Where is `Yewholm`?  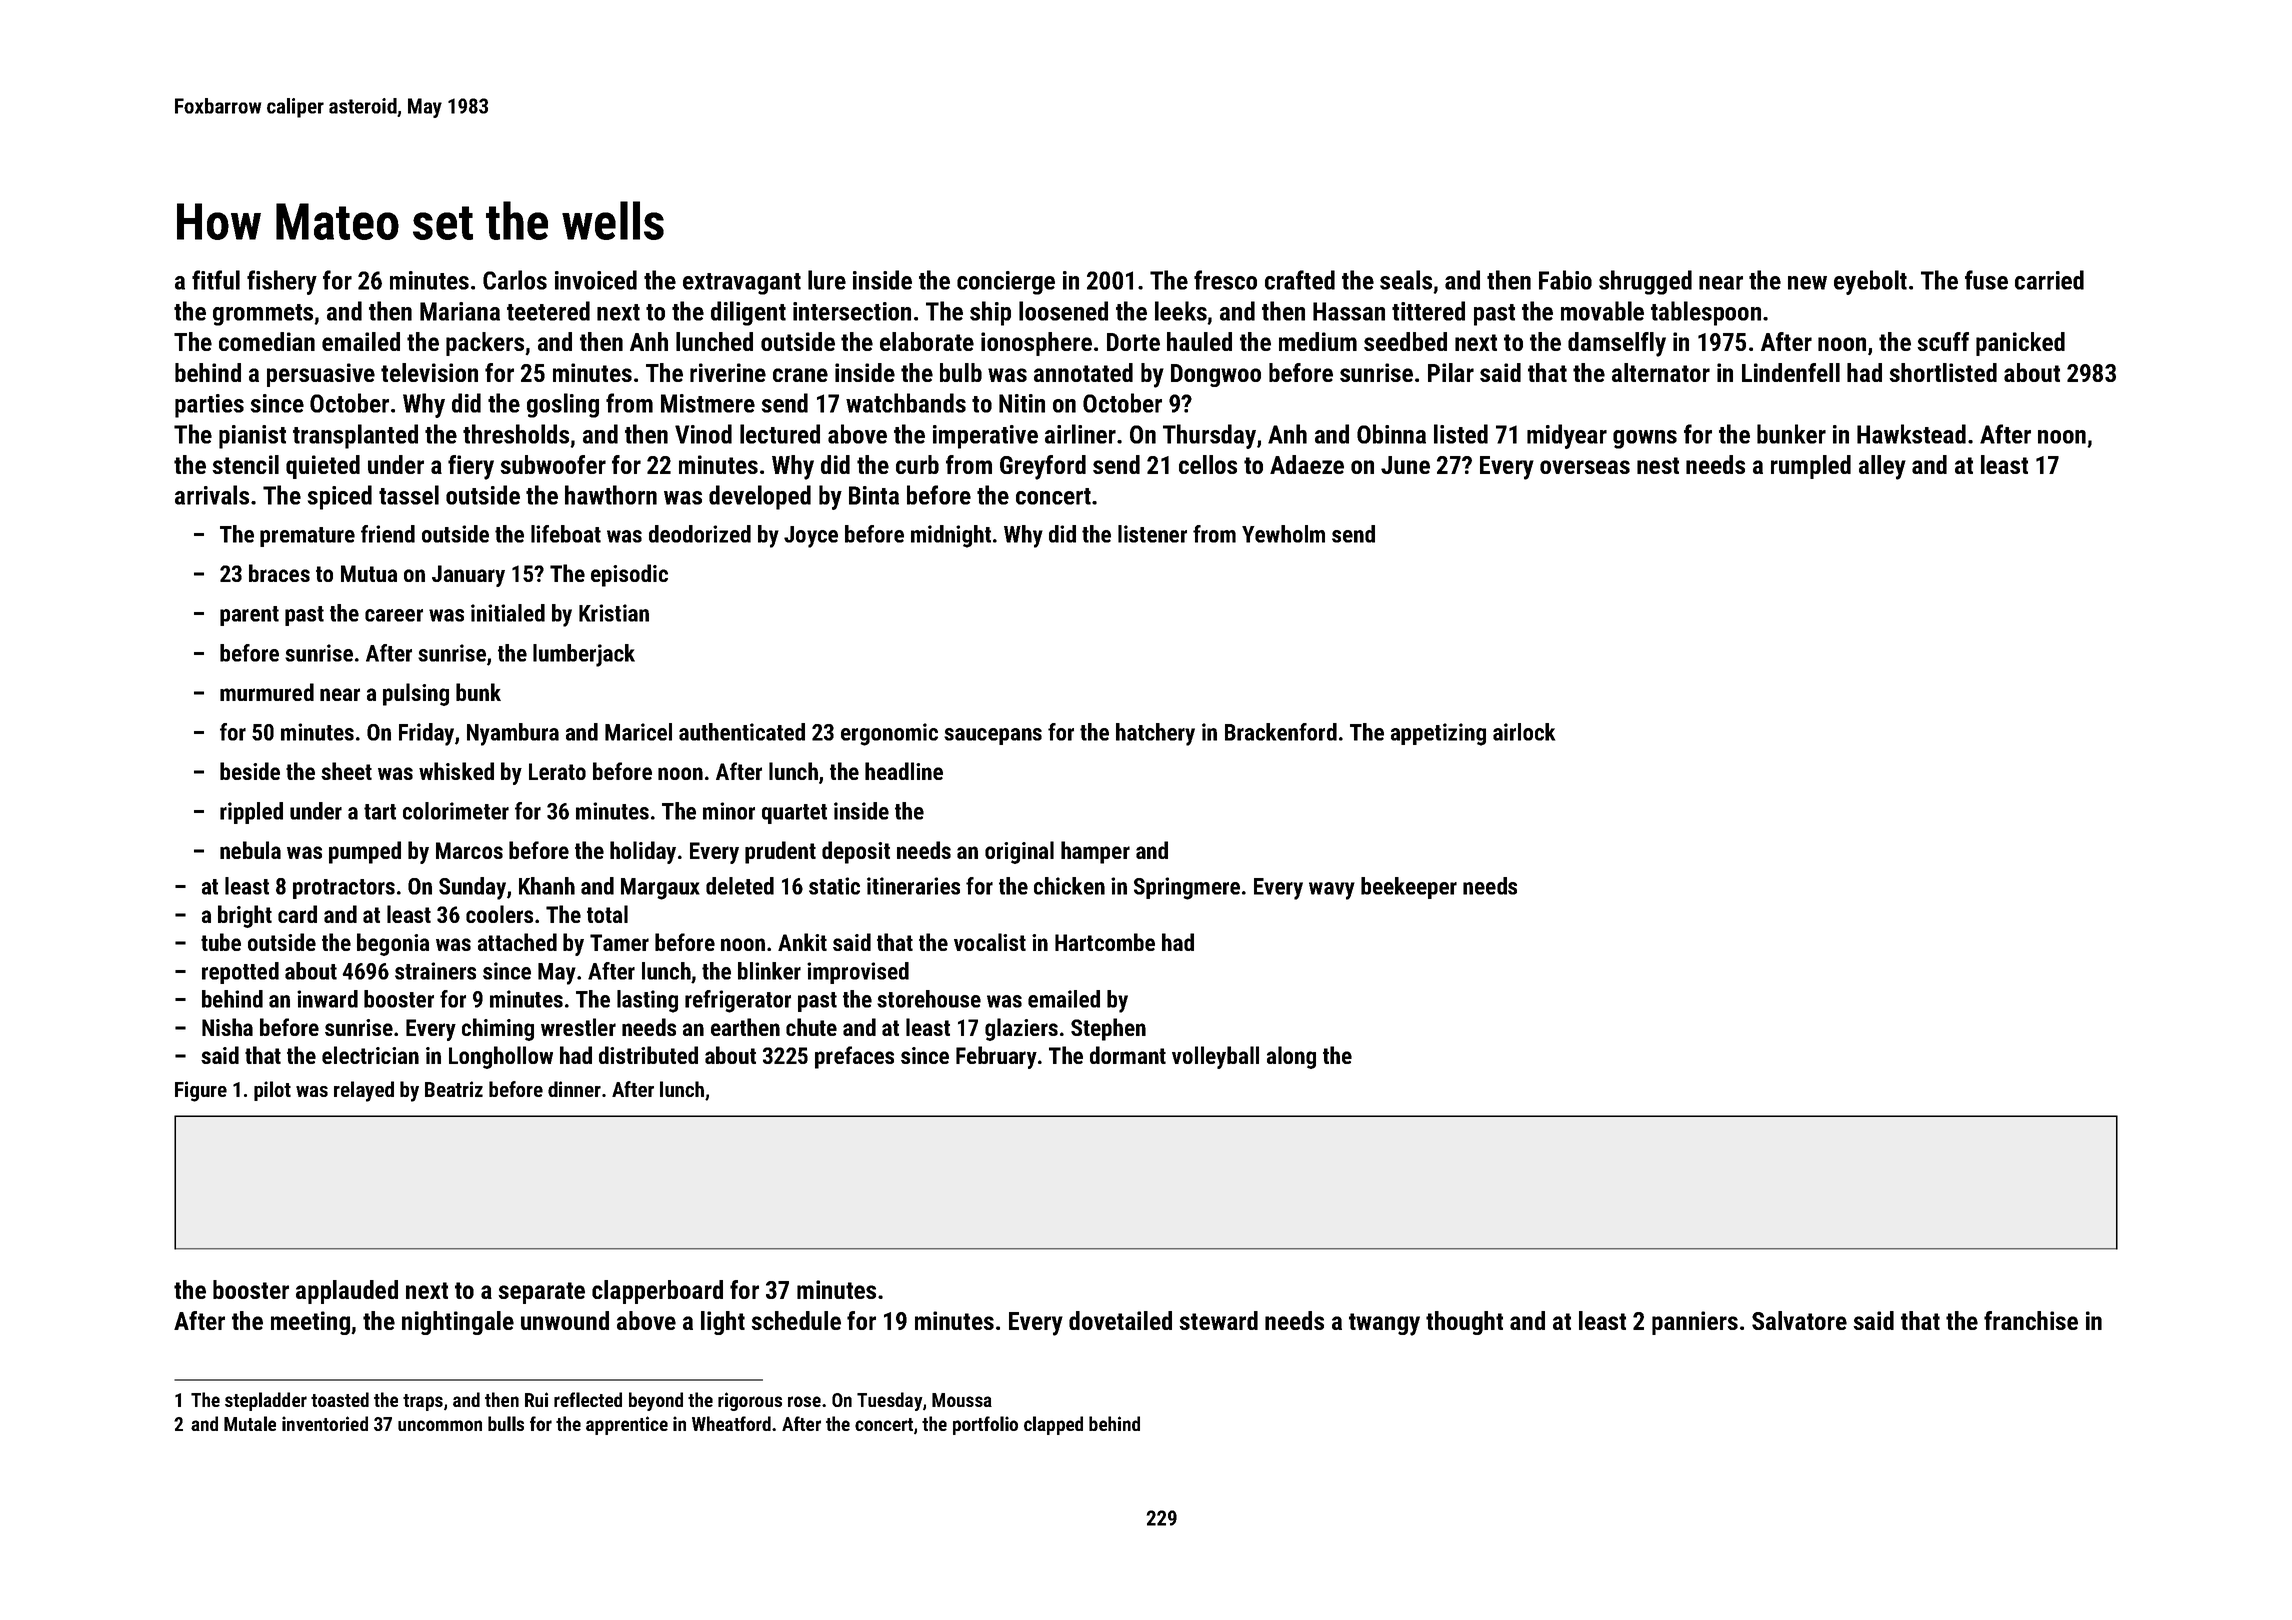
Yewholm is located at coordinates (1283, 534).
